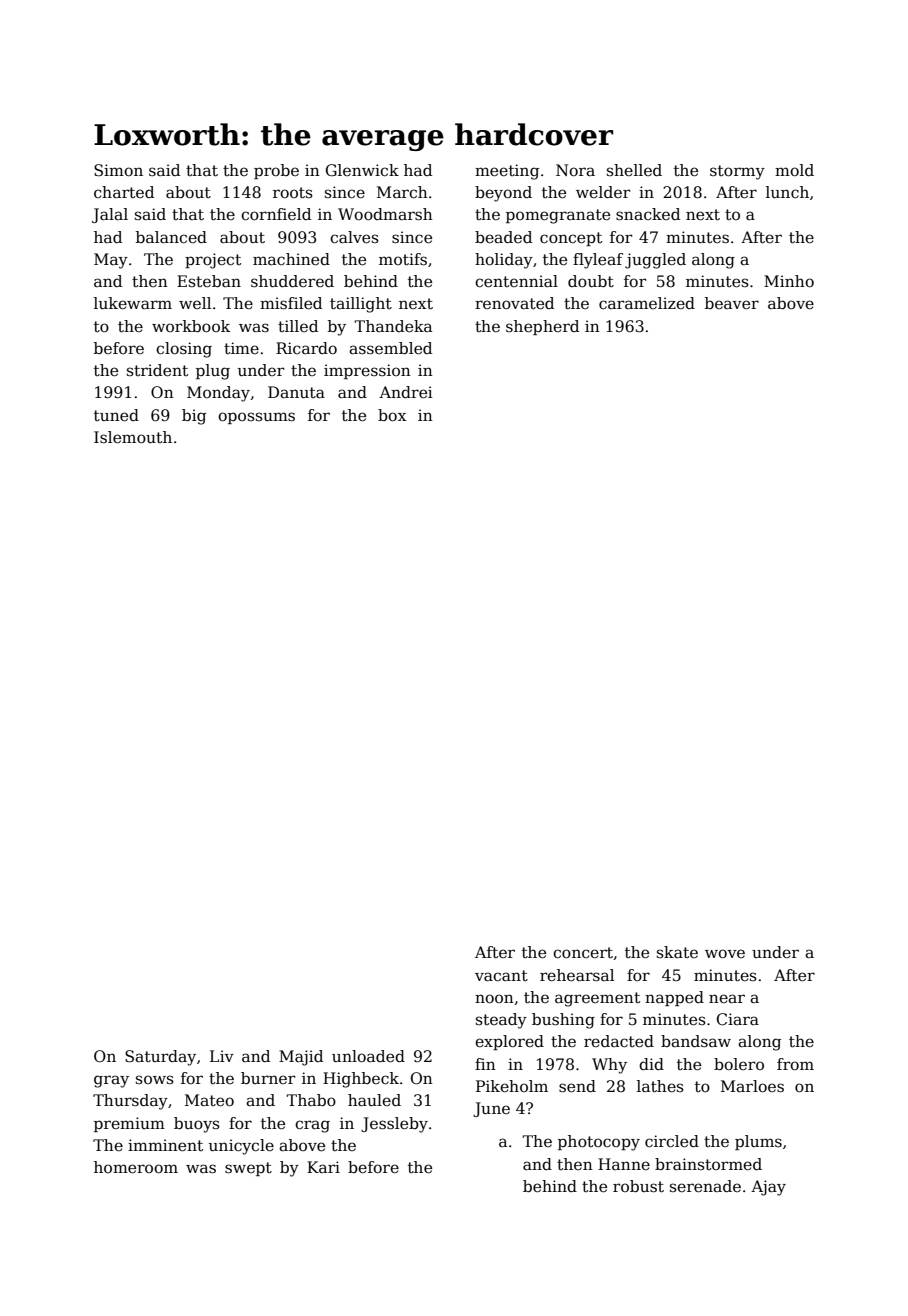  I want to click on Thandeka, so click(393, 326).
